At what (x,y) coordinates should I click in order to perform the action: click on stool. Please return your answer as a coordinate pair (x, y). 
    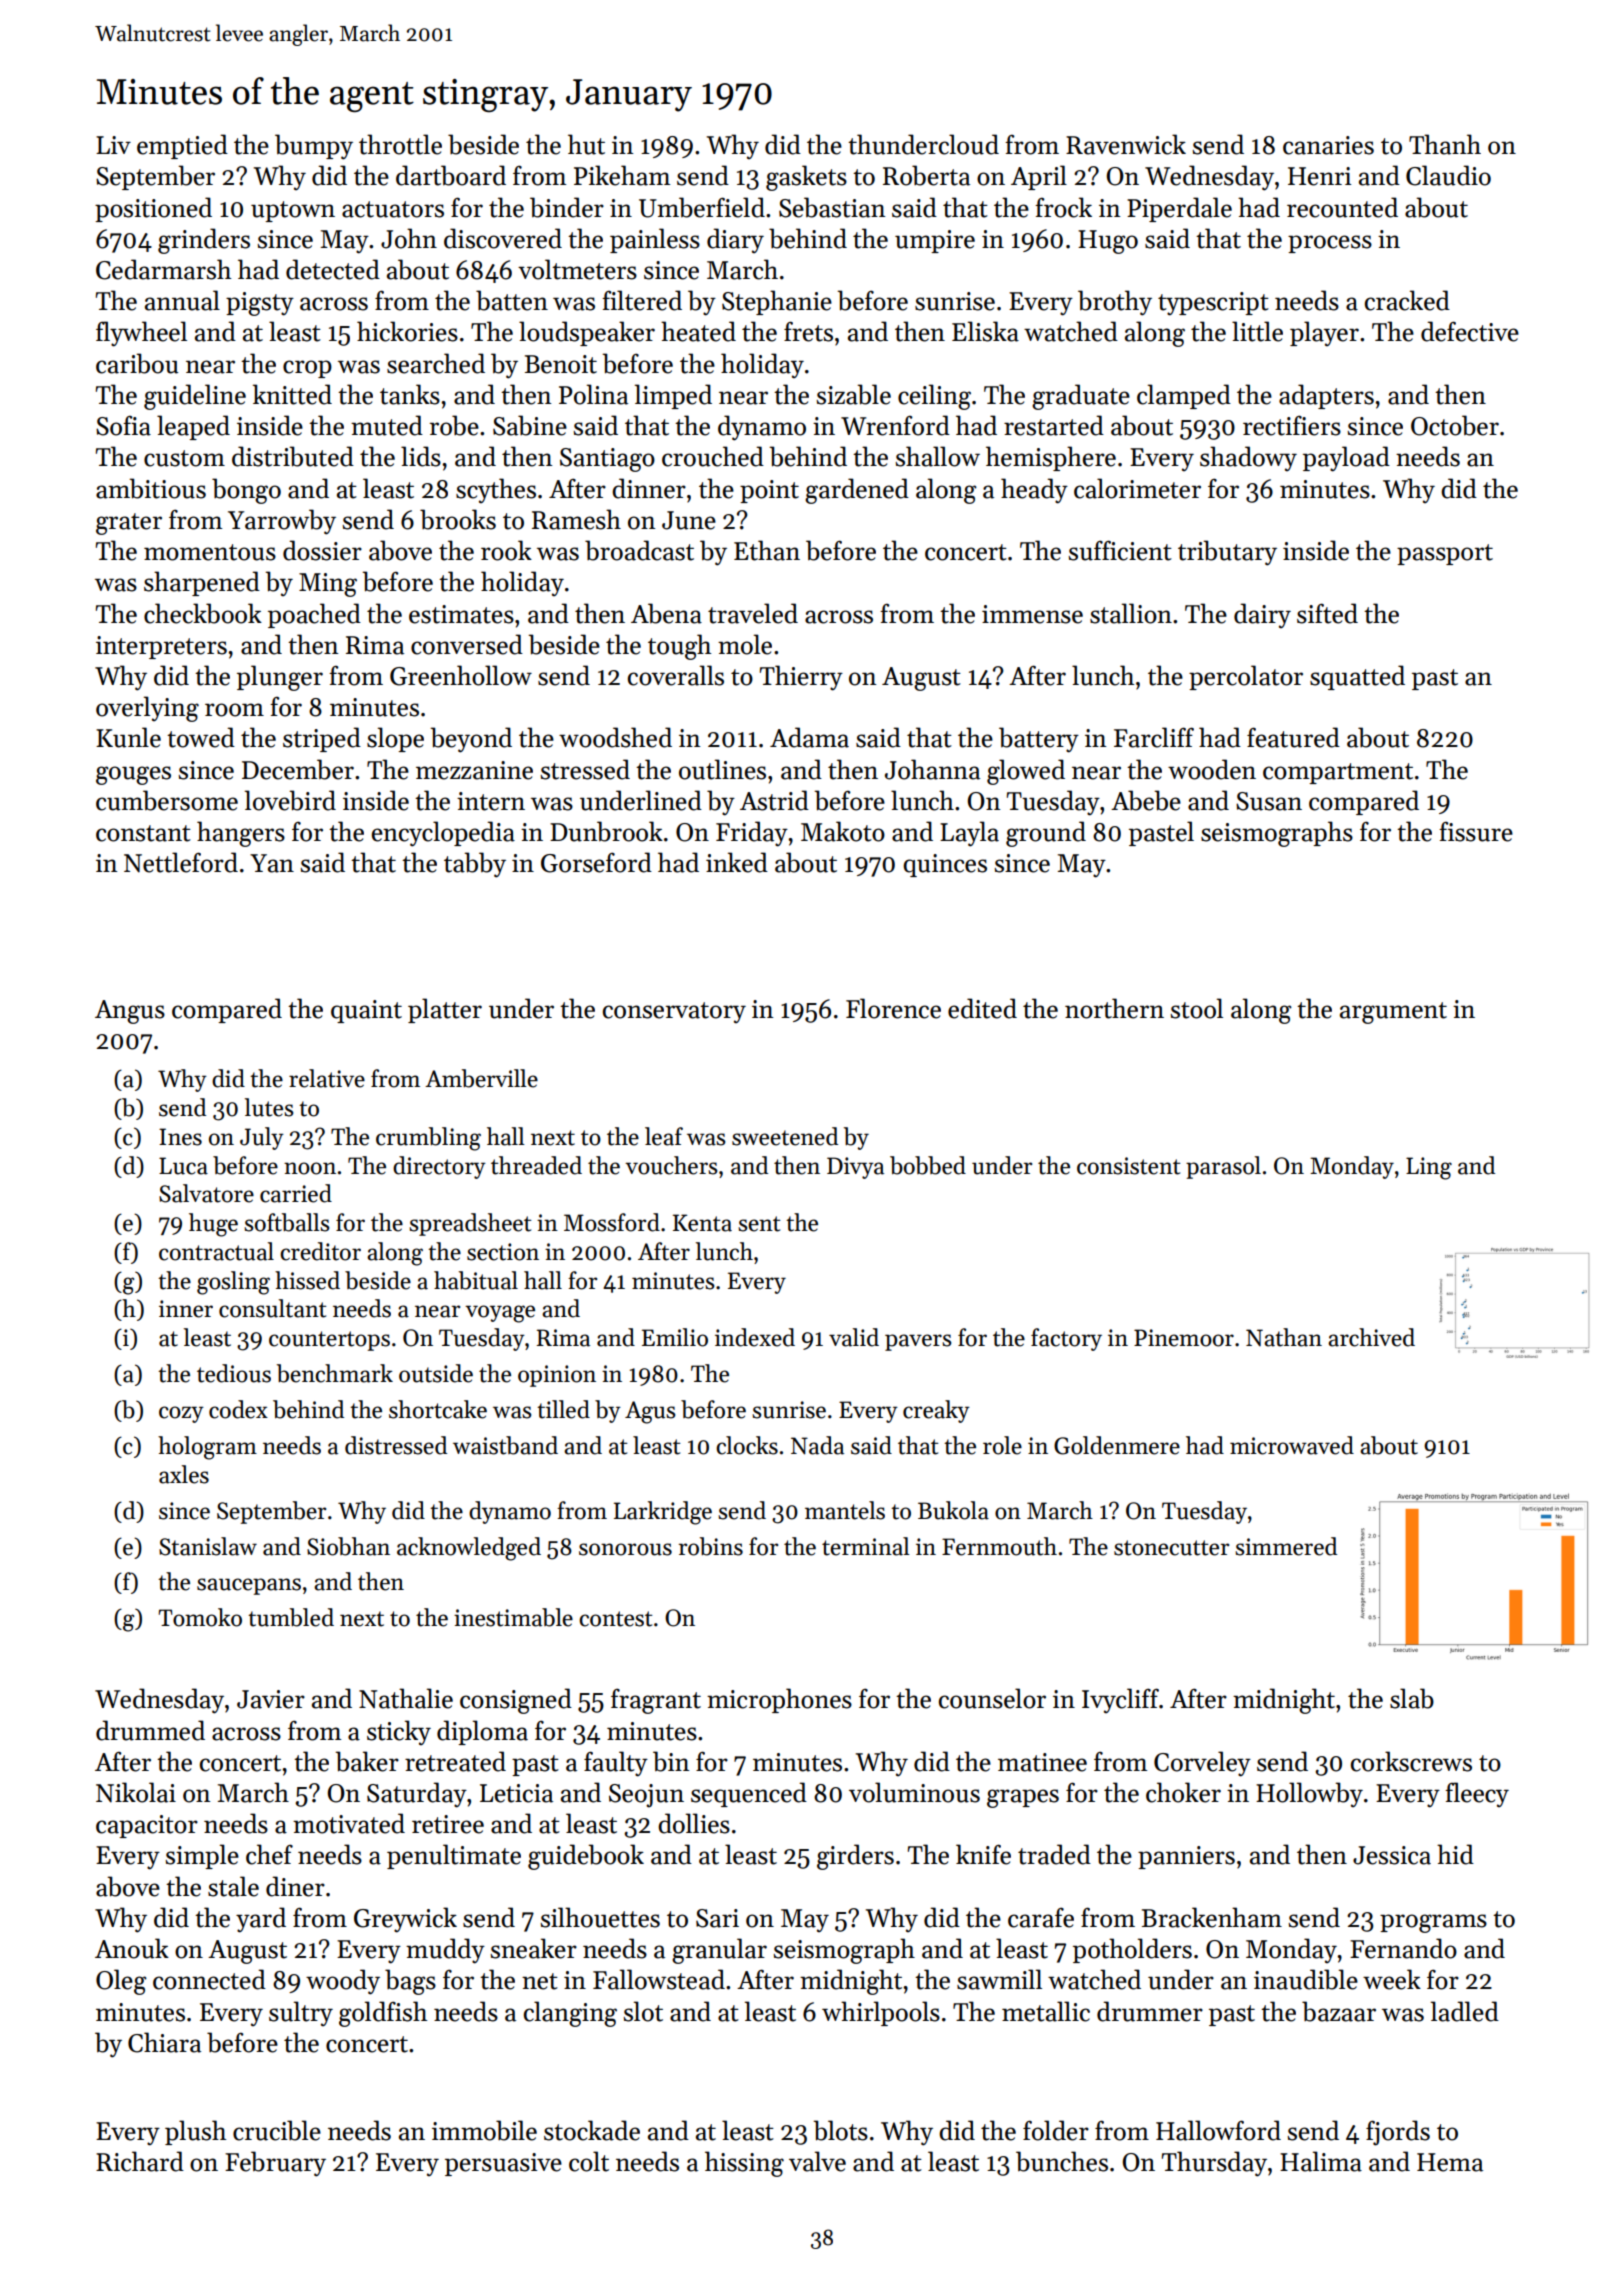
    Looking at the image, I should click on (1197, 1008).
